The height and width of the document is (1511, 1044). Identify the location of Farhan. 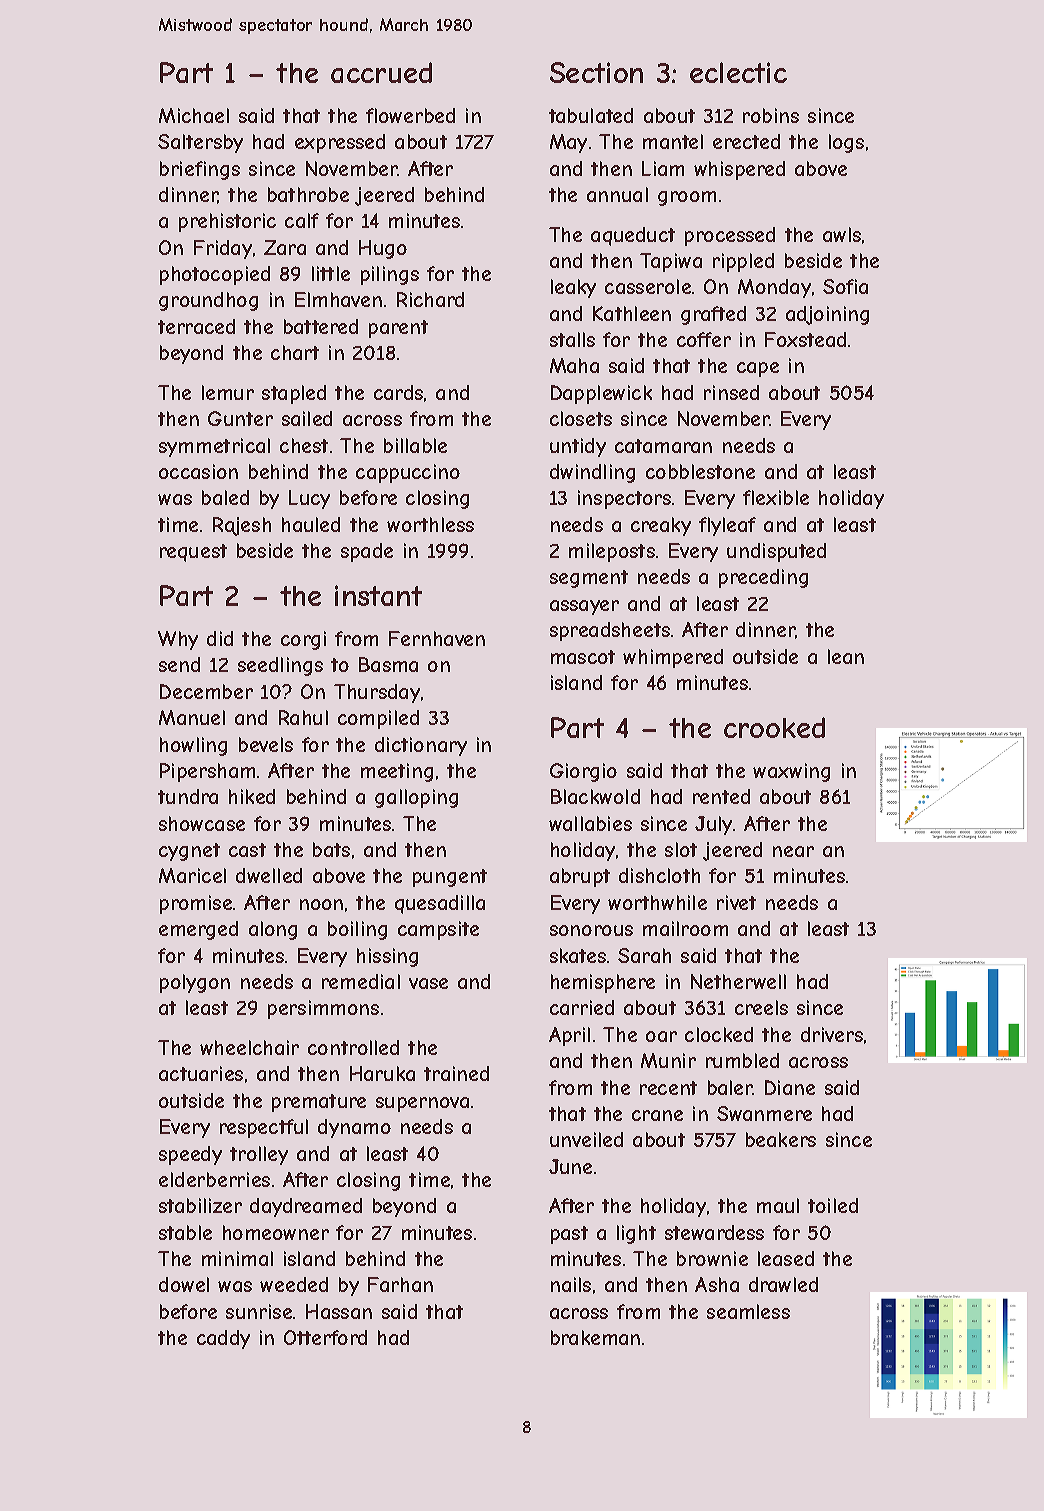
(400, 1284).
